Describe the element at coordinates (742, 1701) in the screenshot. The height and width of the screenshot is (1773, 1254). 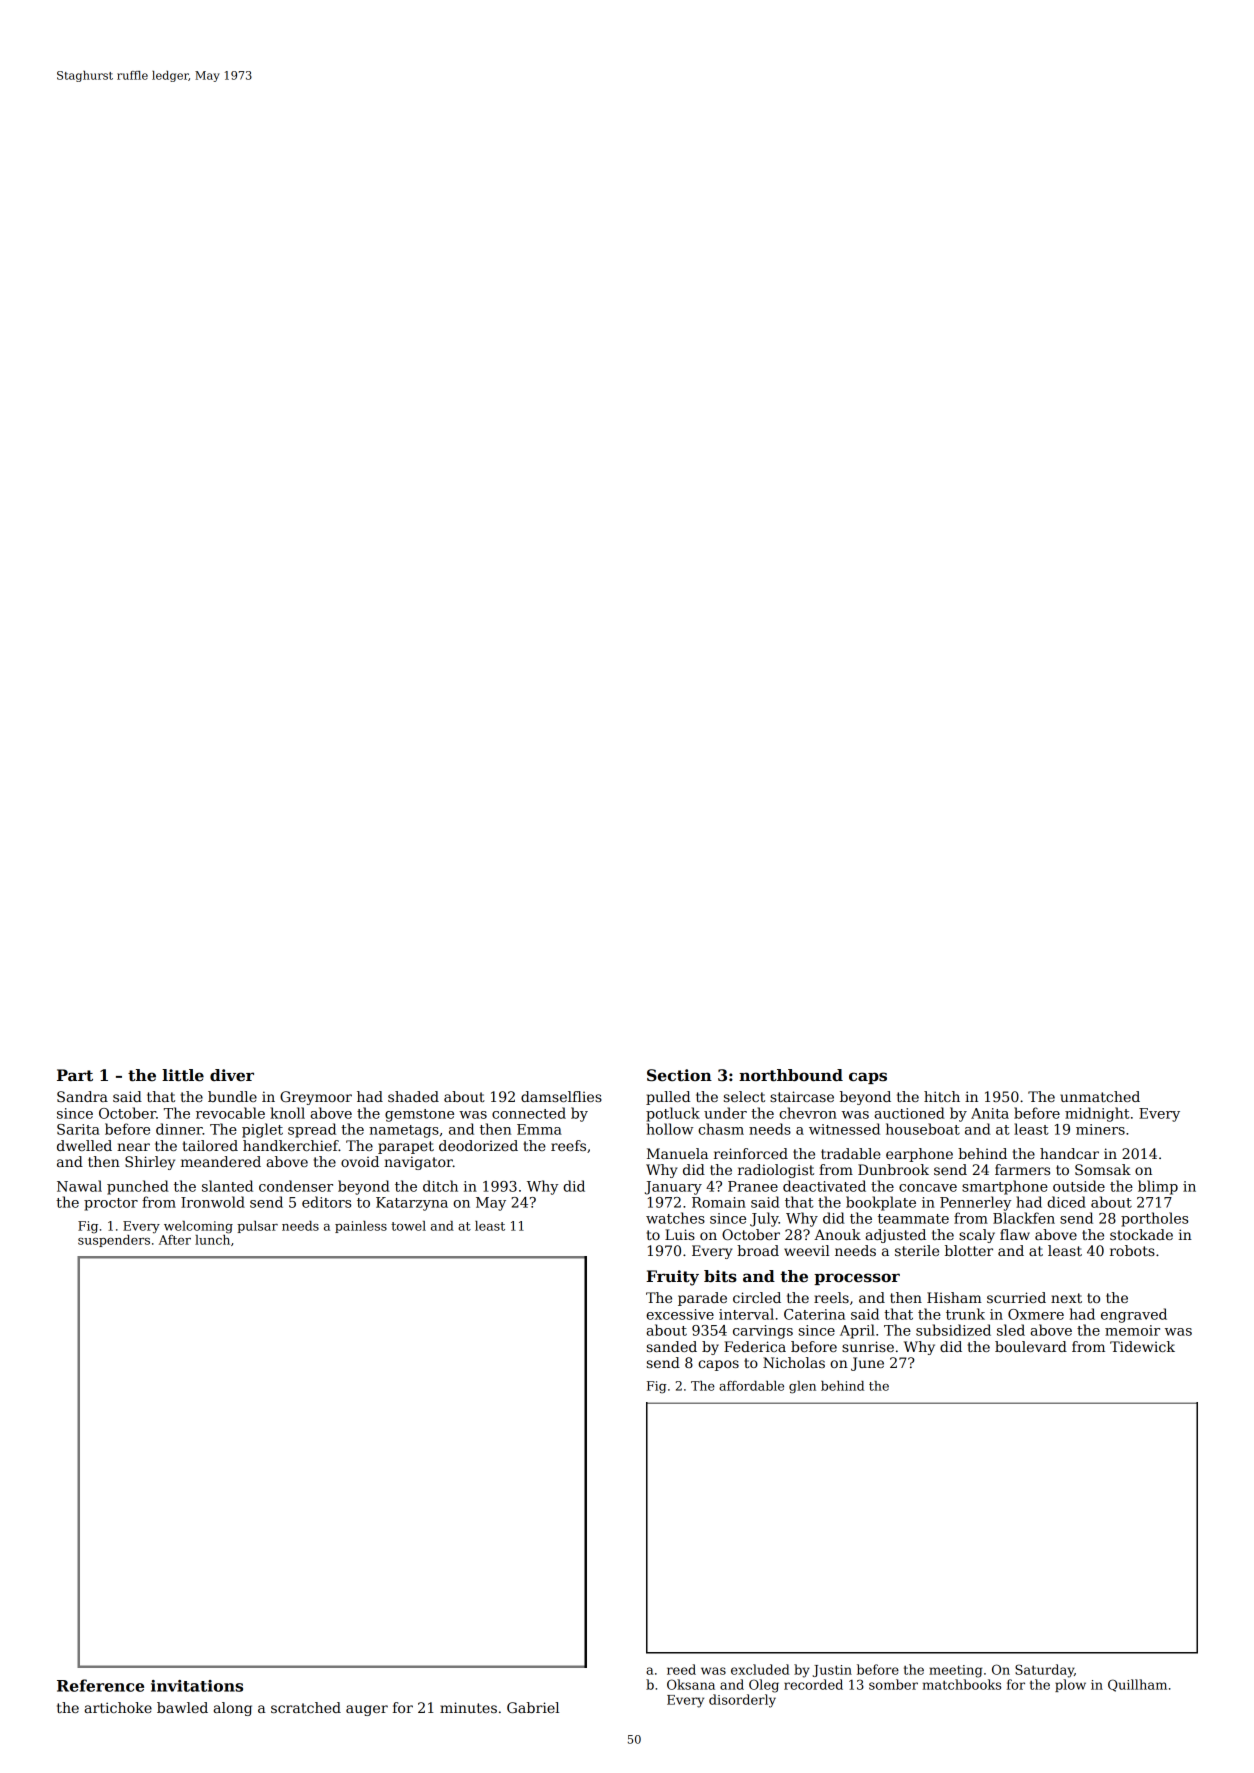
I see `disorderly` at that location.
